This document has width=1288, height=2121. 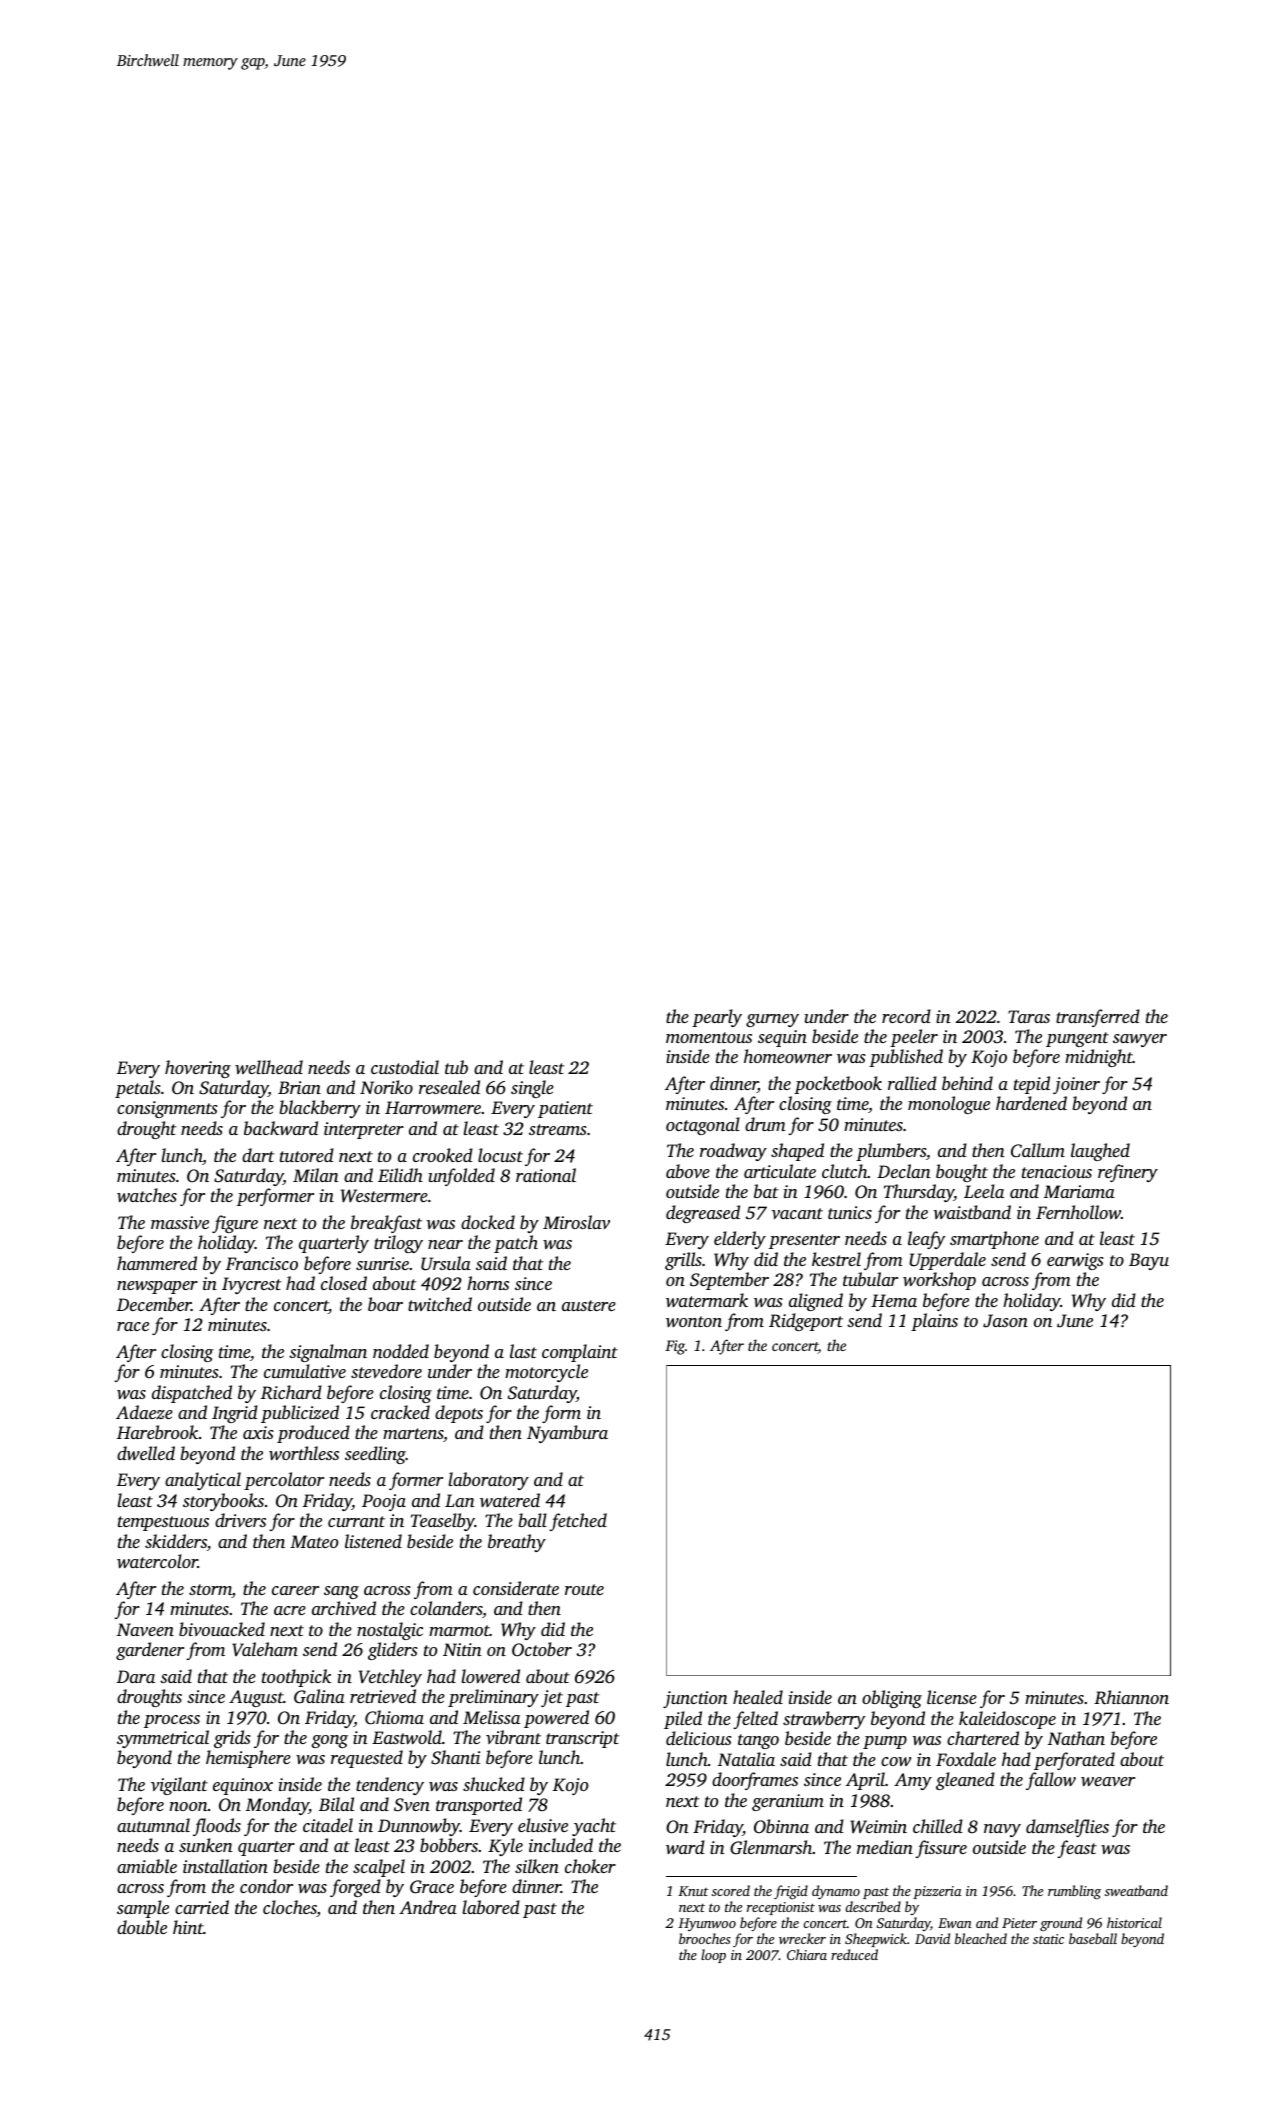 What do you see at coordinates (1029, 1016) in the document?
I see `Taras` at bounding box center [1029, 1016].
